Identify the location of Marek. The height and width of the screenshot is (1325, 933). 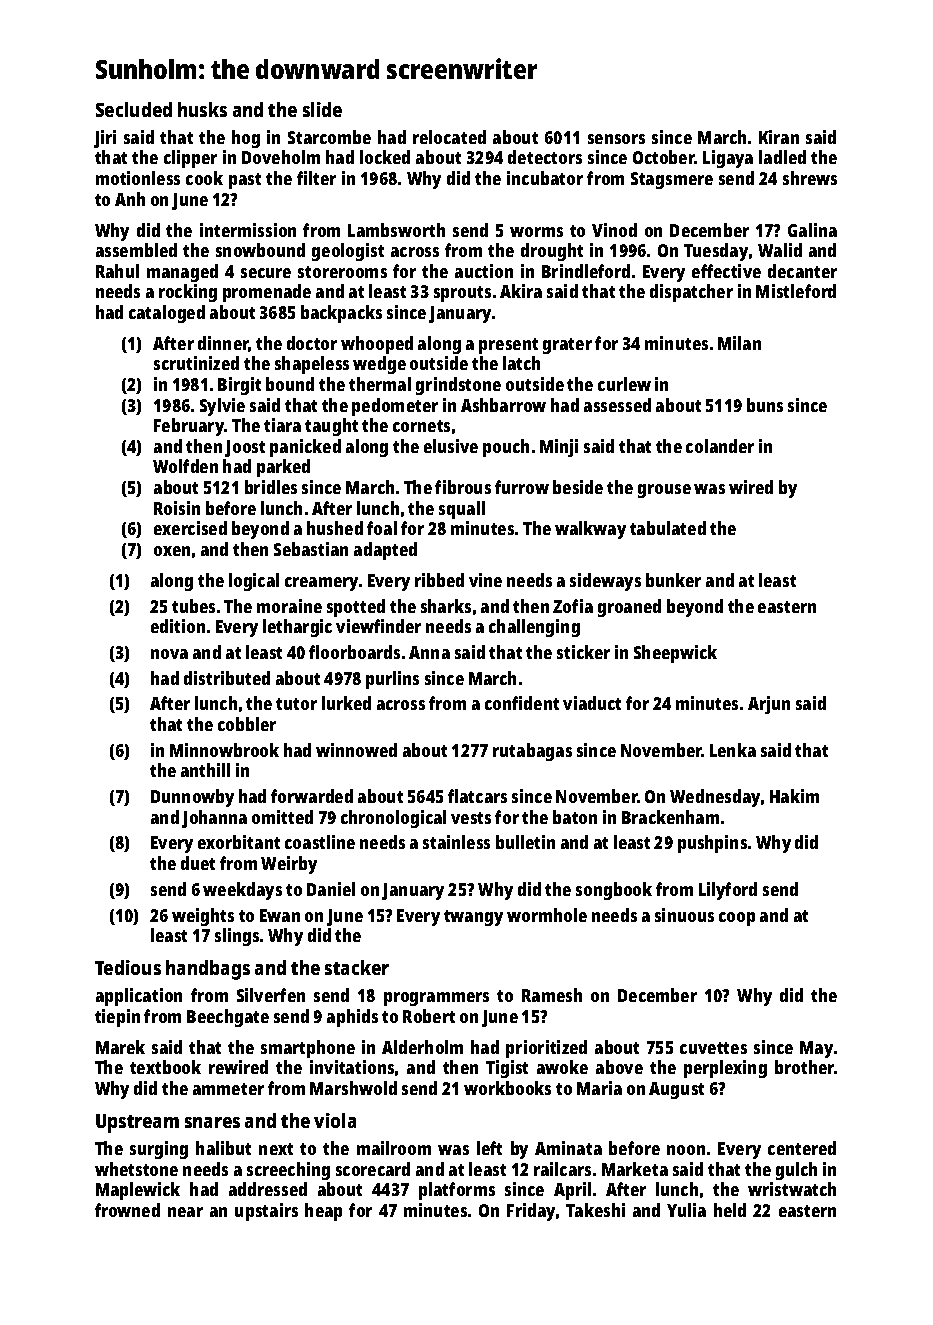
(120, 1047).
